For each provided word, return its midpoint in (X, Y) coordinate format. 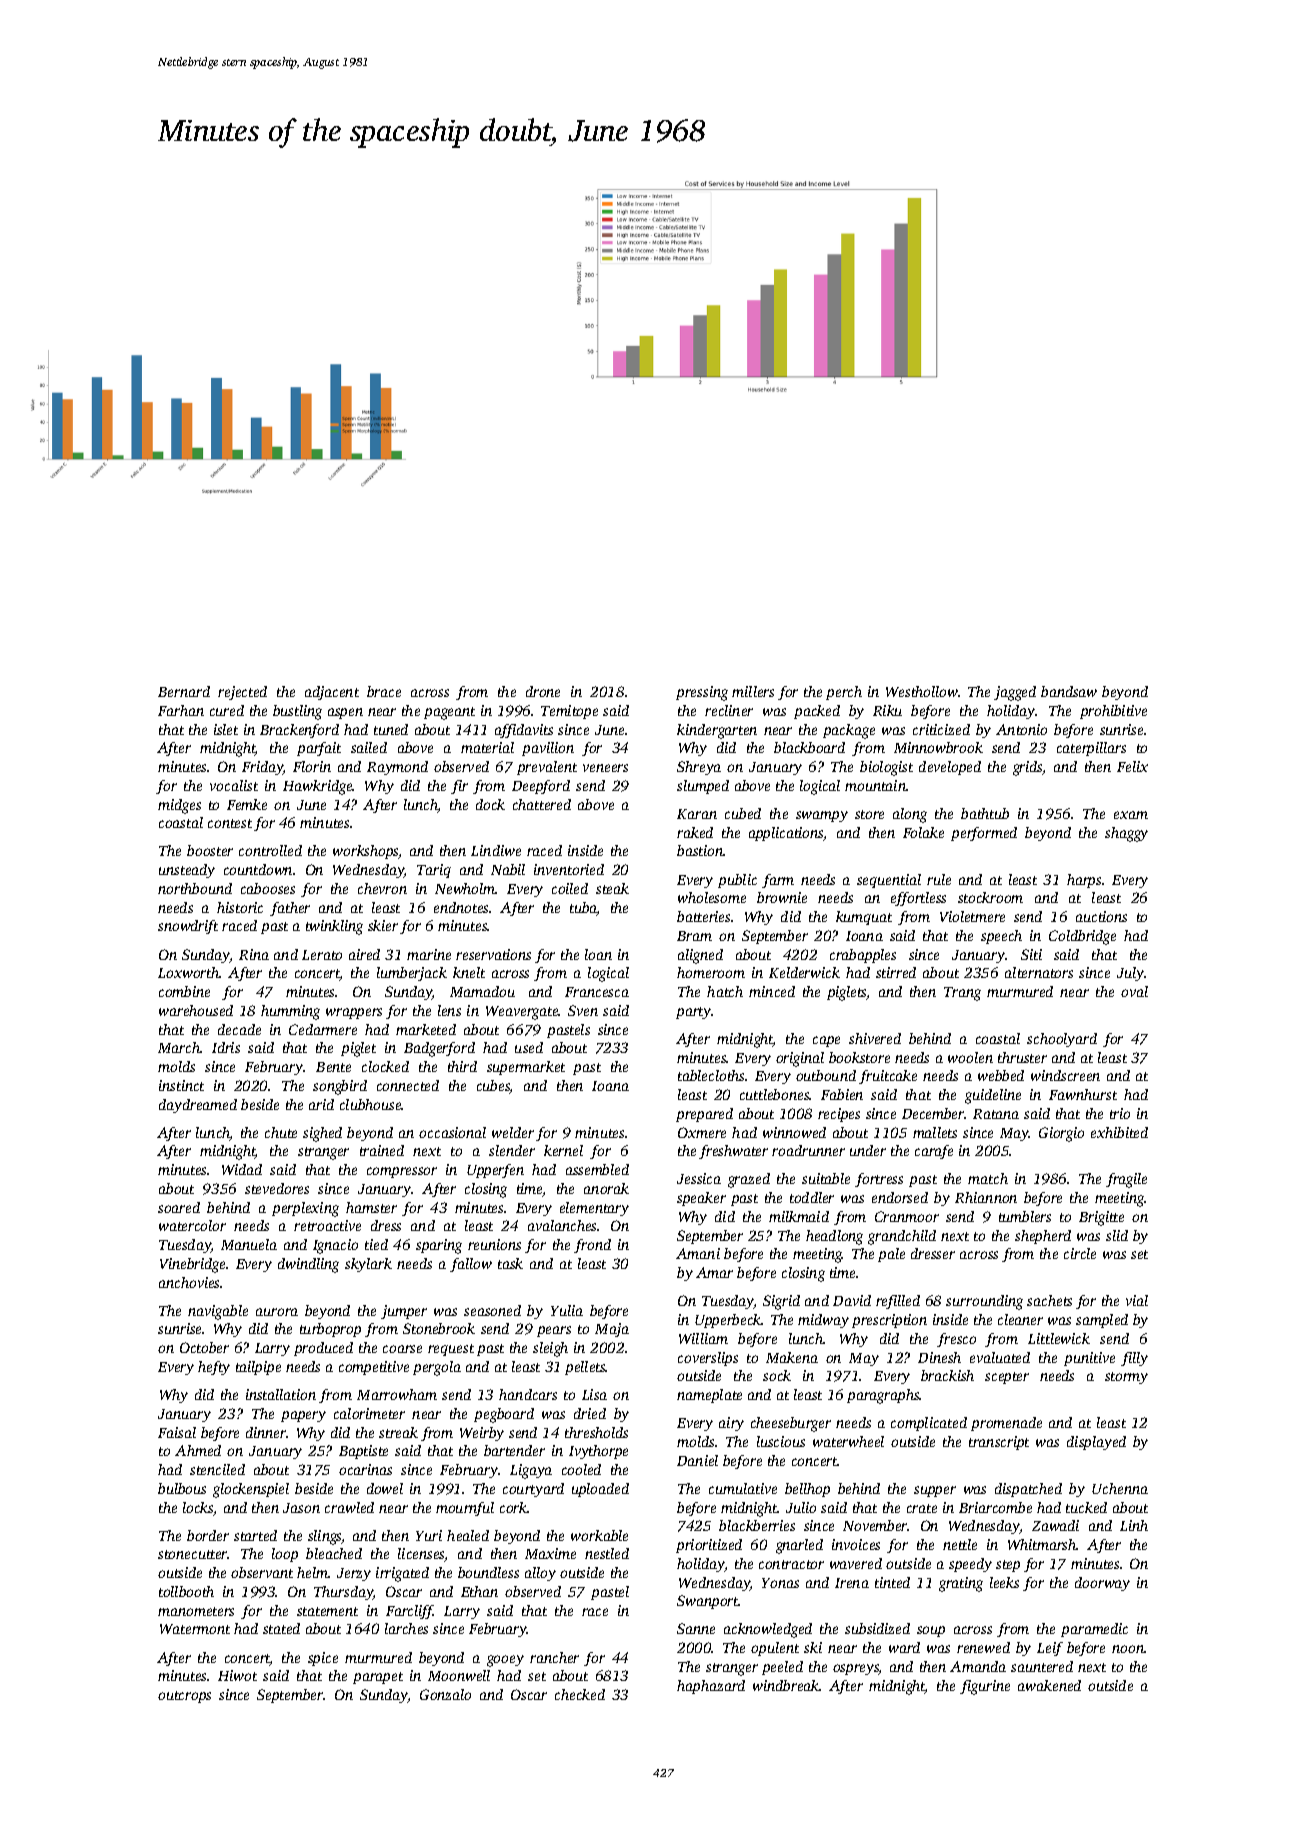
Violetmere (972, 916)
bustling (297, 712)
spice (323, 1659)
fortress (879, 1180)
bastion (700, 850)
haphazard (711, 1687)
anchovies (190, 1282)
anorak (606, 1188)
